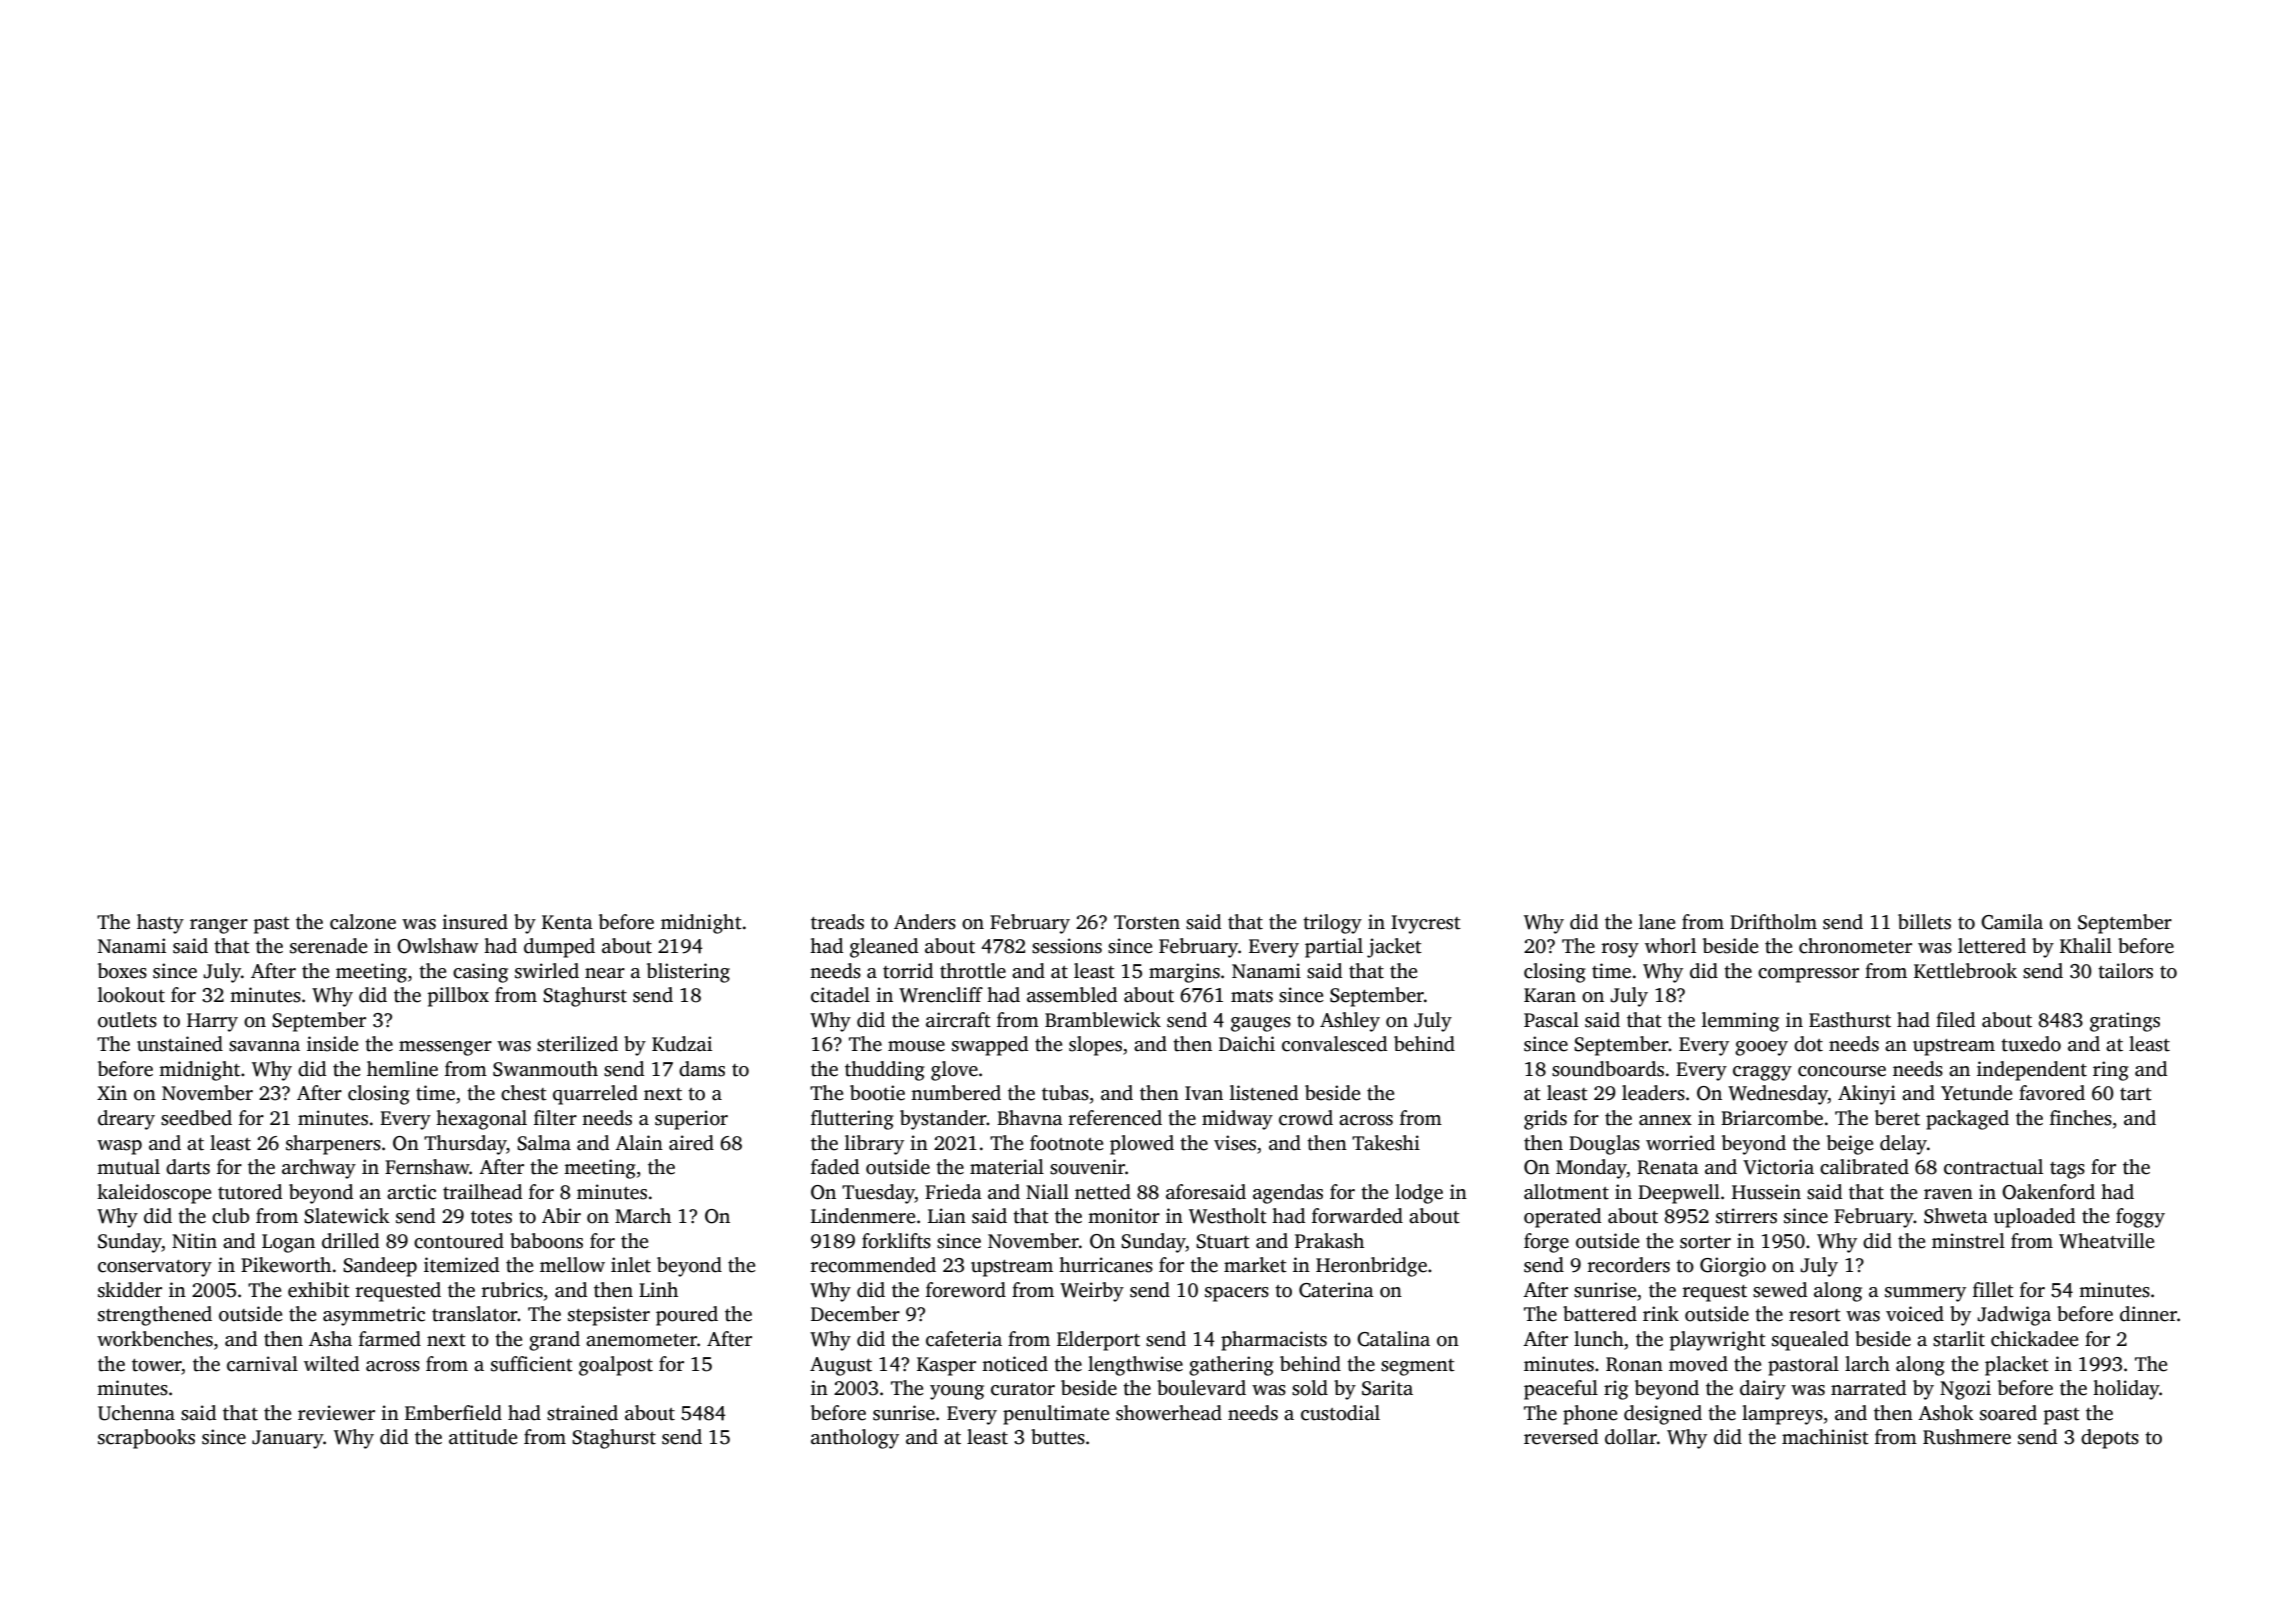 Image resolution: width=2282 pixels, height=1614 pixels. I want to click on exhibit, so click(319, 1290).
